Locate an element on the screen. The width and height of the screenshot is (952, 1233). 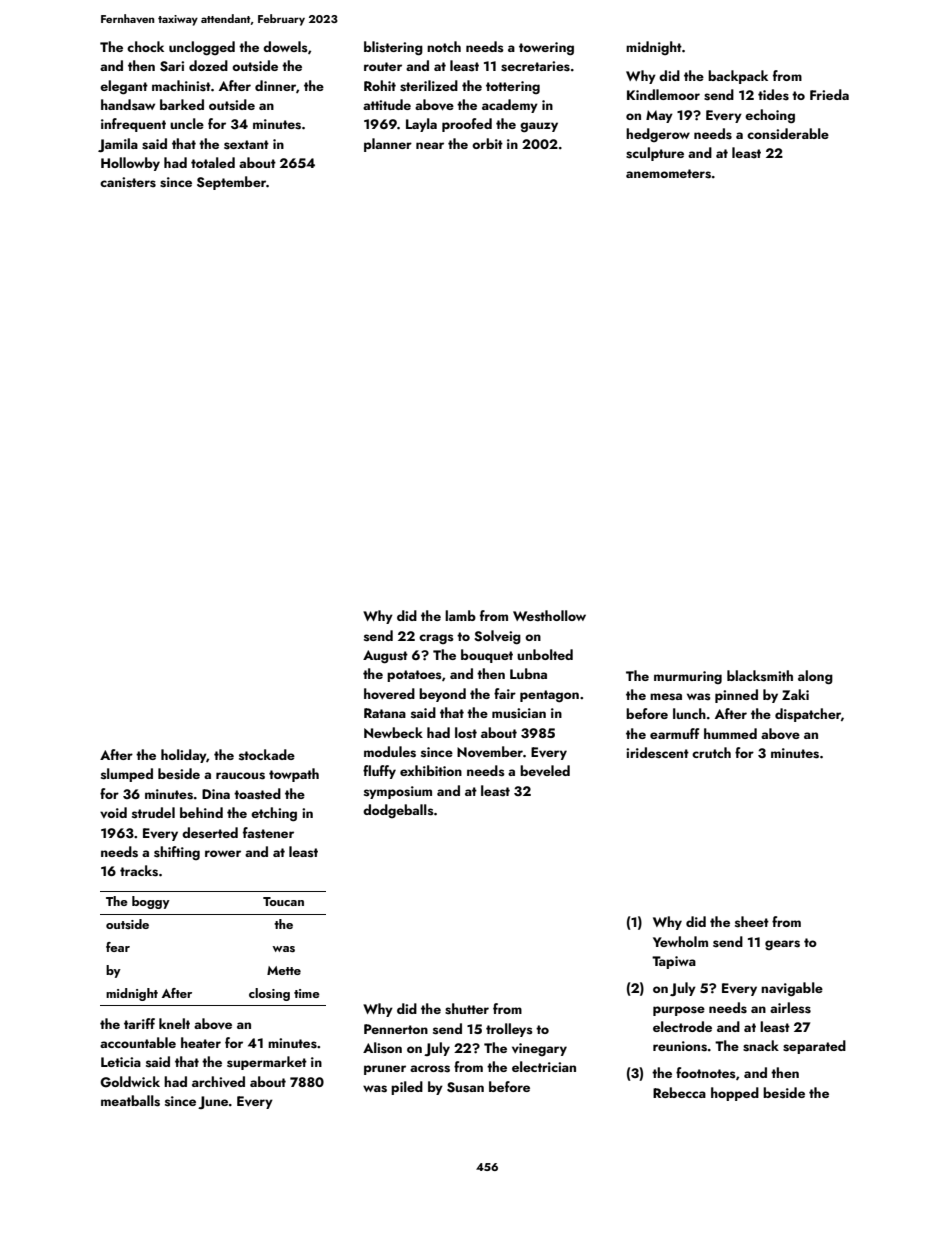
Rohit is located at coordinates (380, 85).
